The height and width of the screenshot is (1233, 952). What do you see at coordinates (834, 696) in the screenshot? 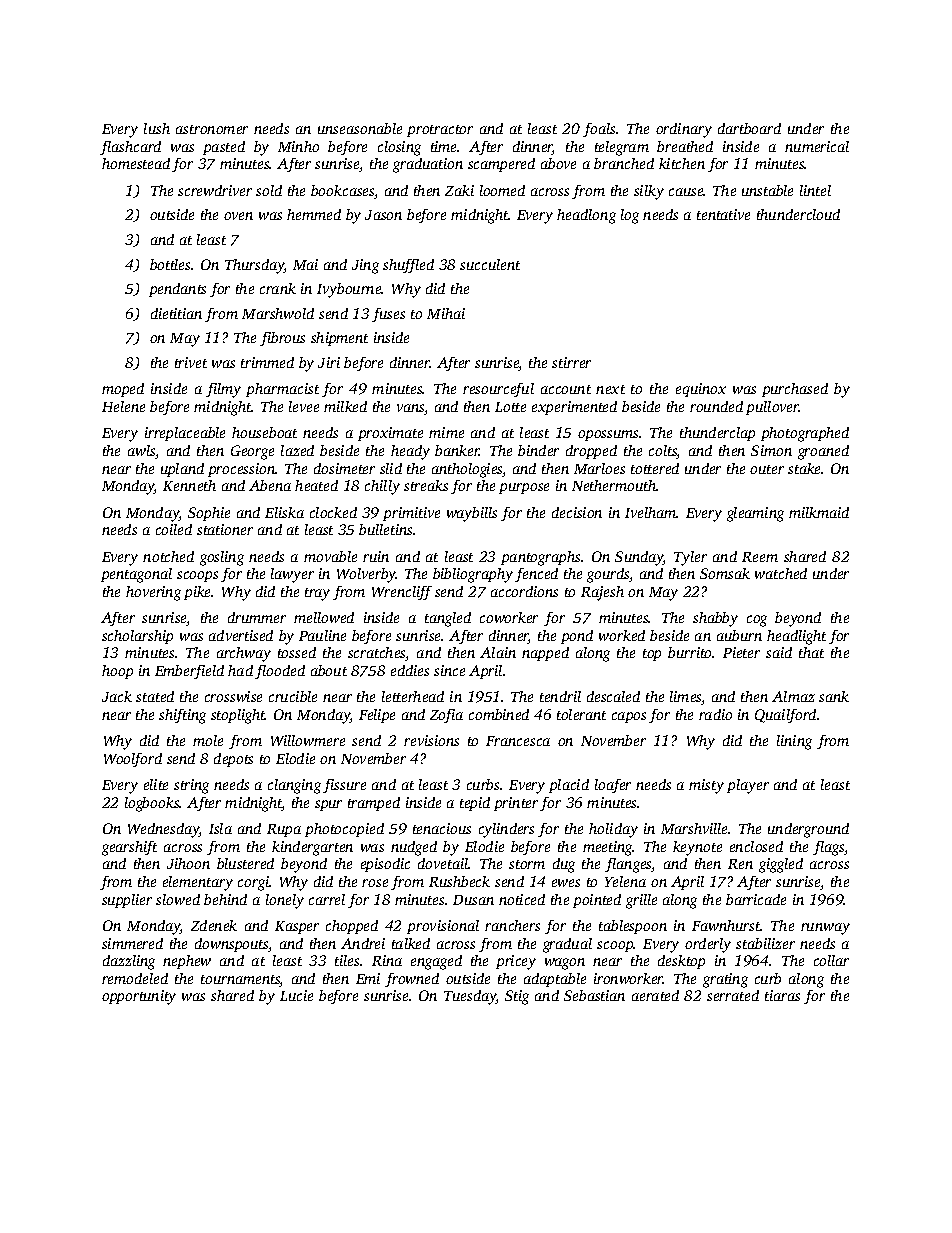
I see `sank` at bounding box center [834, 696].
